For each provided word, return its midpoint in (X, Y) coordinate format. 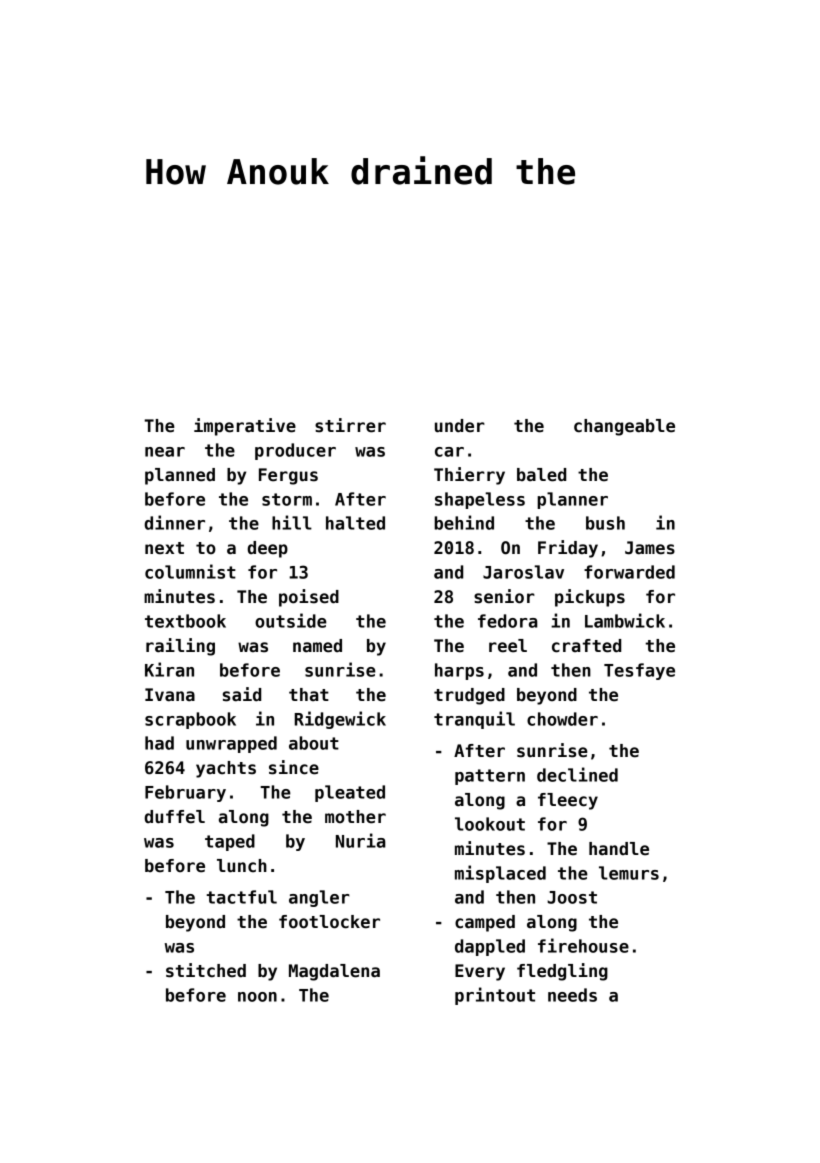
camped (485, 923)
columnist (190, 571)
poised (309, 598)
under (460, 426)
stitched (206, 970)
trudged (469, 696)
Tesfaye (639, 671)
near (165, 452)
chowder (562, 719)
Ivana (170, 695)
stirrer (350, 425)
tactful (241, 897)
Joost (572, 897)
